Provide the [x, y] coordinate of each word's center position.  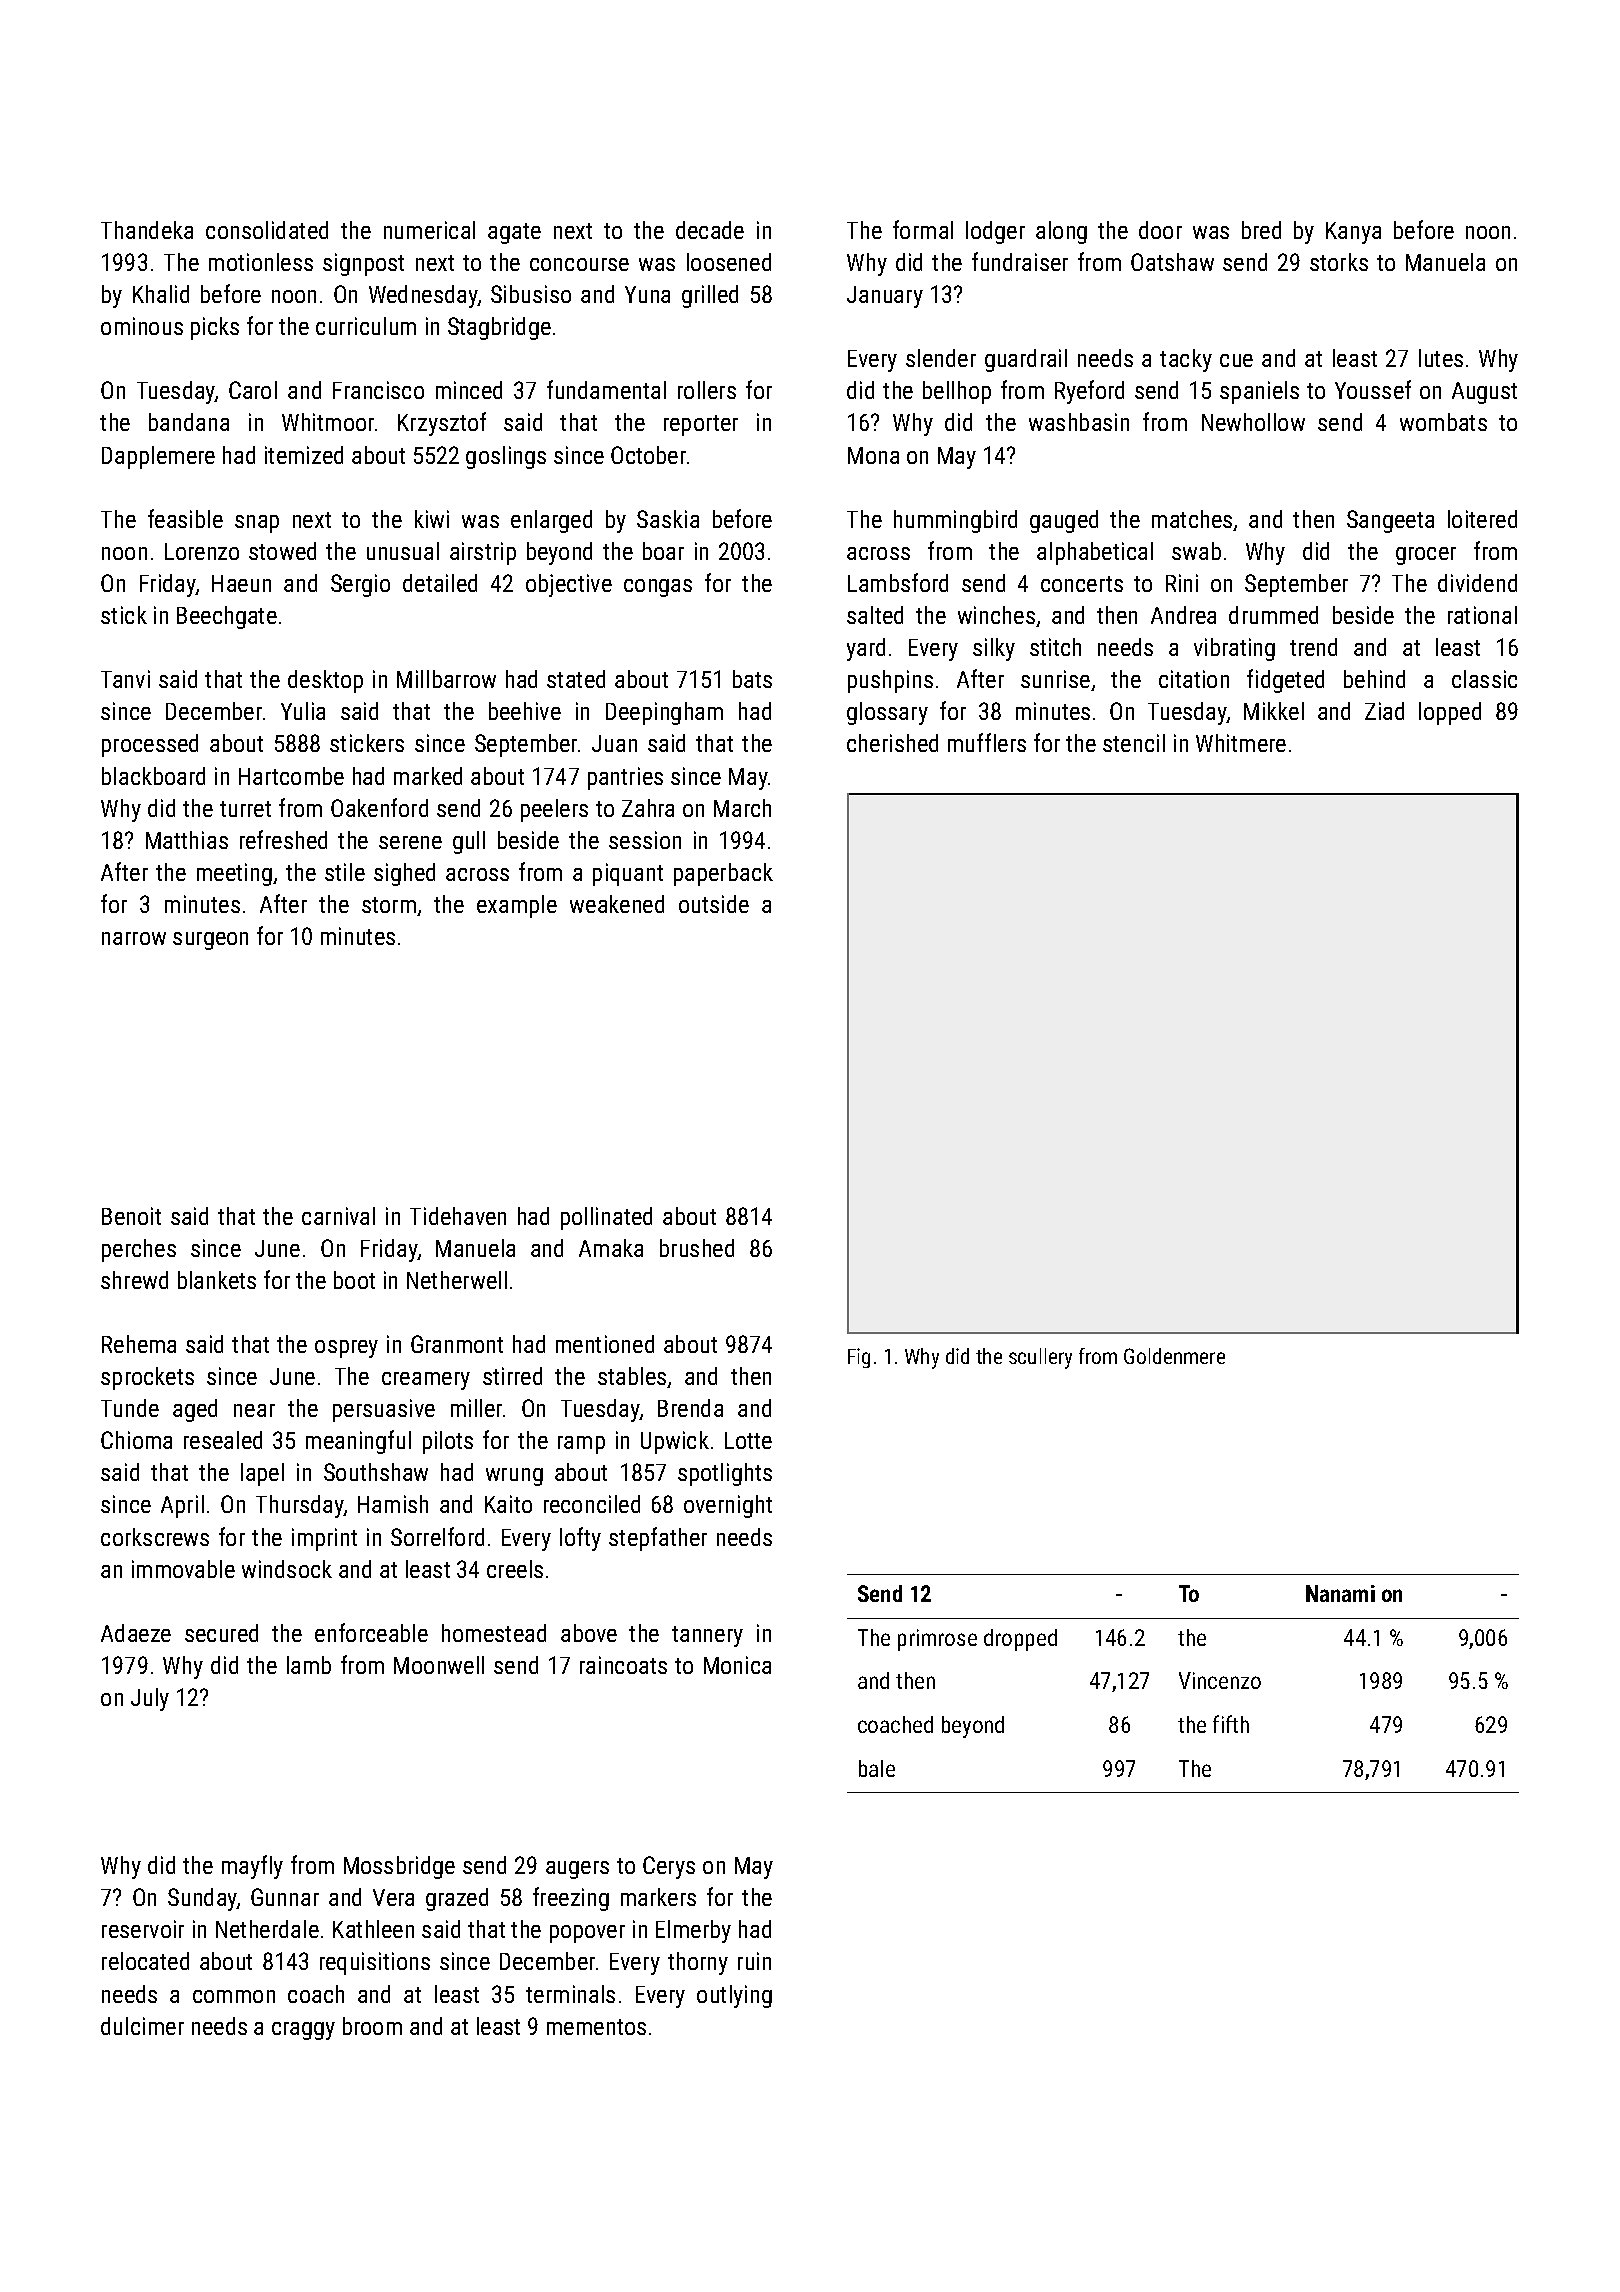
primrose [937, 1640]
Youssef [1373, 389]
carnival [338, 1216]
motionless [261, 262]
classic [1484, 679]
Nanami [1340, 1593]
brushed [697, 1248]
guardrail [1026, 360]
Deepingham [664, 713]
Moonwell [439, 1665]
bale [877, 1768]
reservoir [143, 1929]
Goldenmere [1174, 1356]
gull [469, 842]
